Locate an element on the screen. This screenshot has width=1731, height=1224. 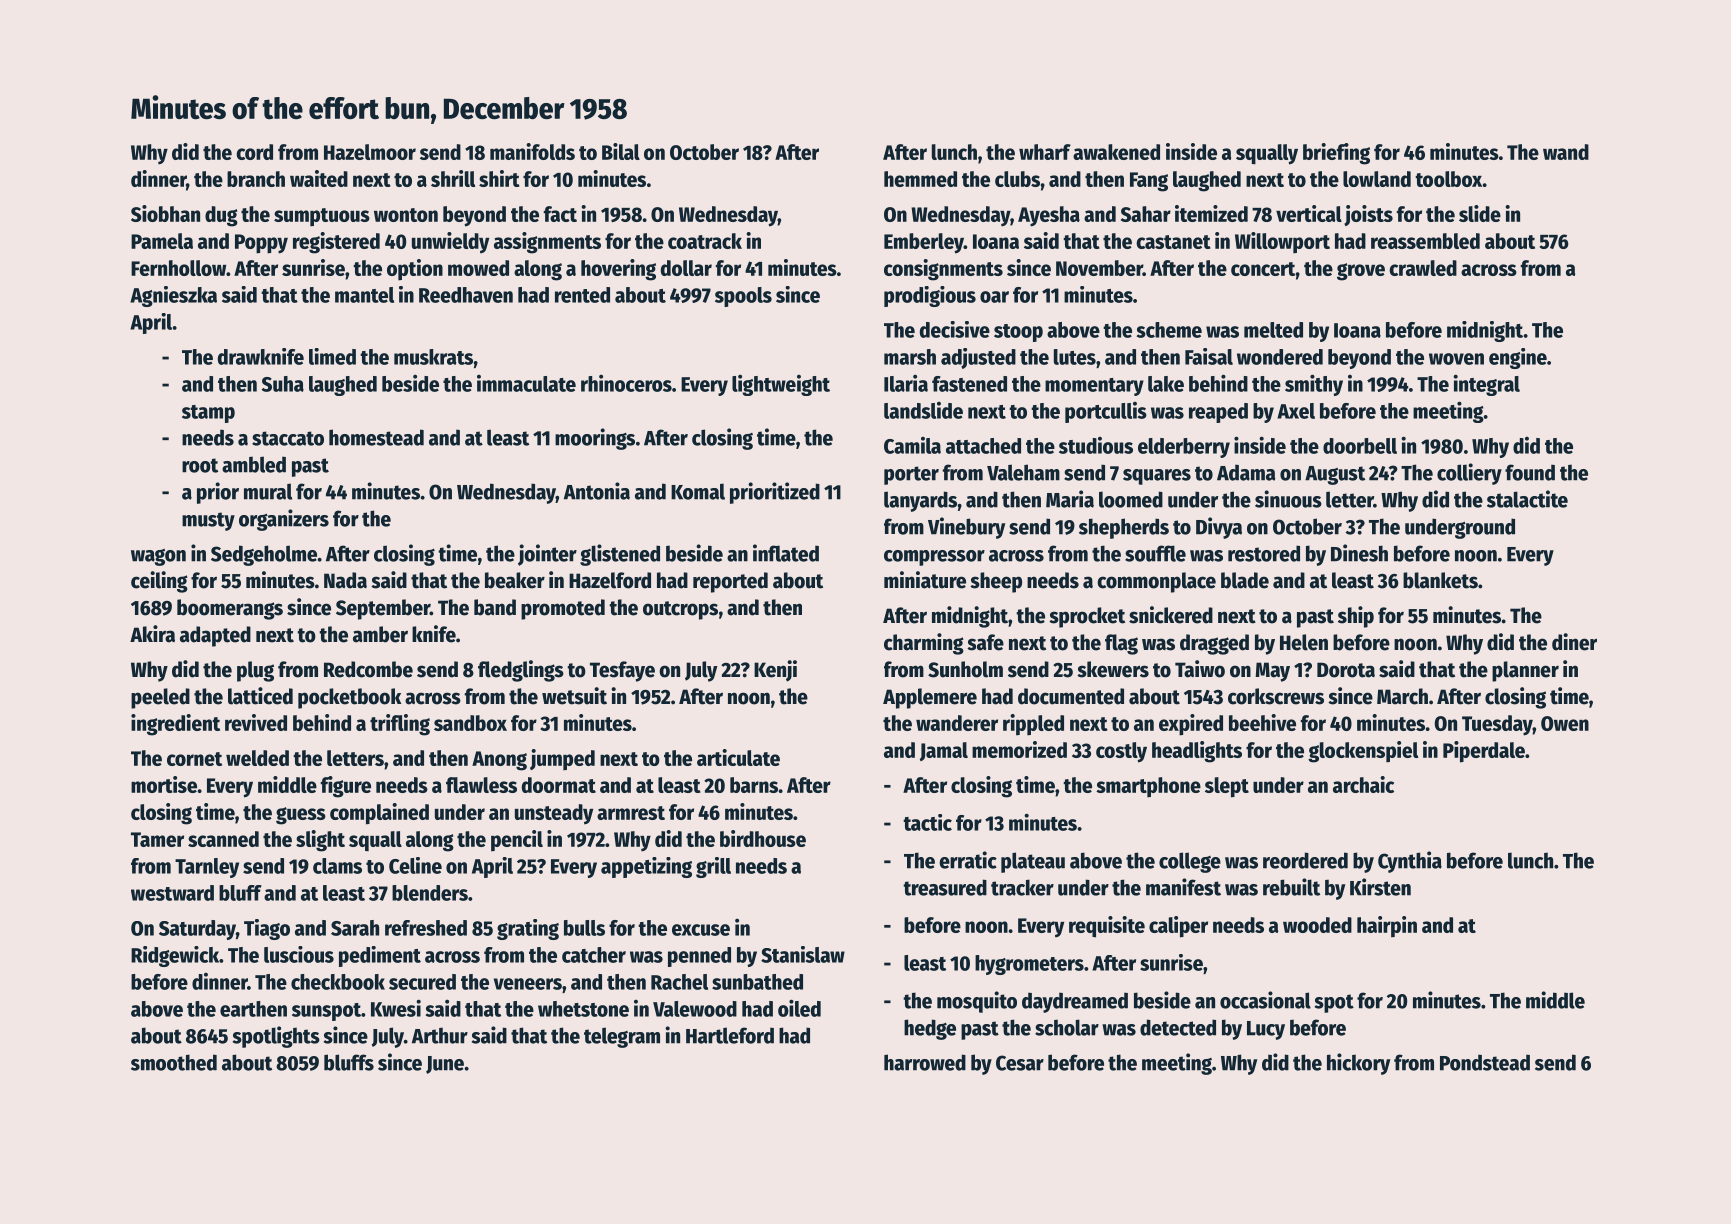
joists is located at coordinates (1368, 215).
